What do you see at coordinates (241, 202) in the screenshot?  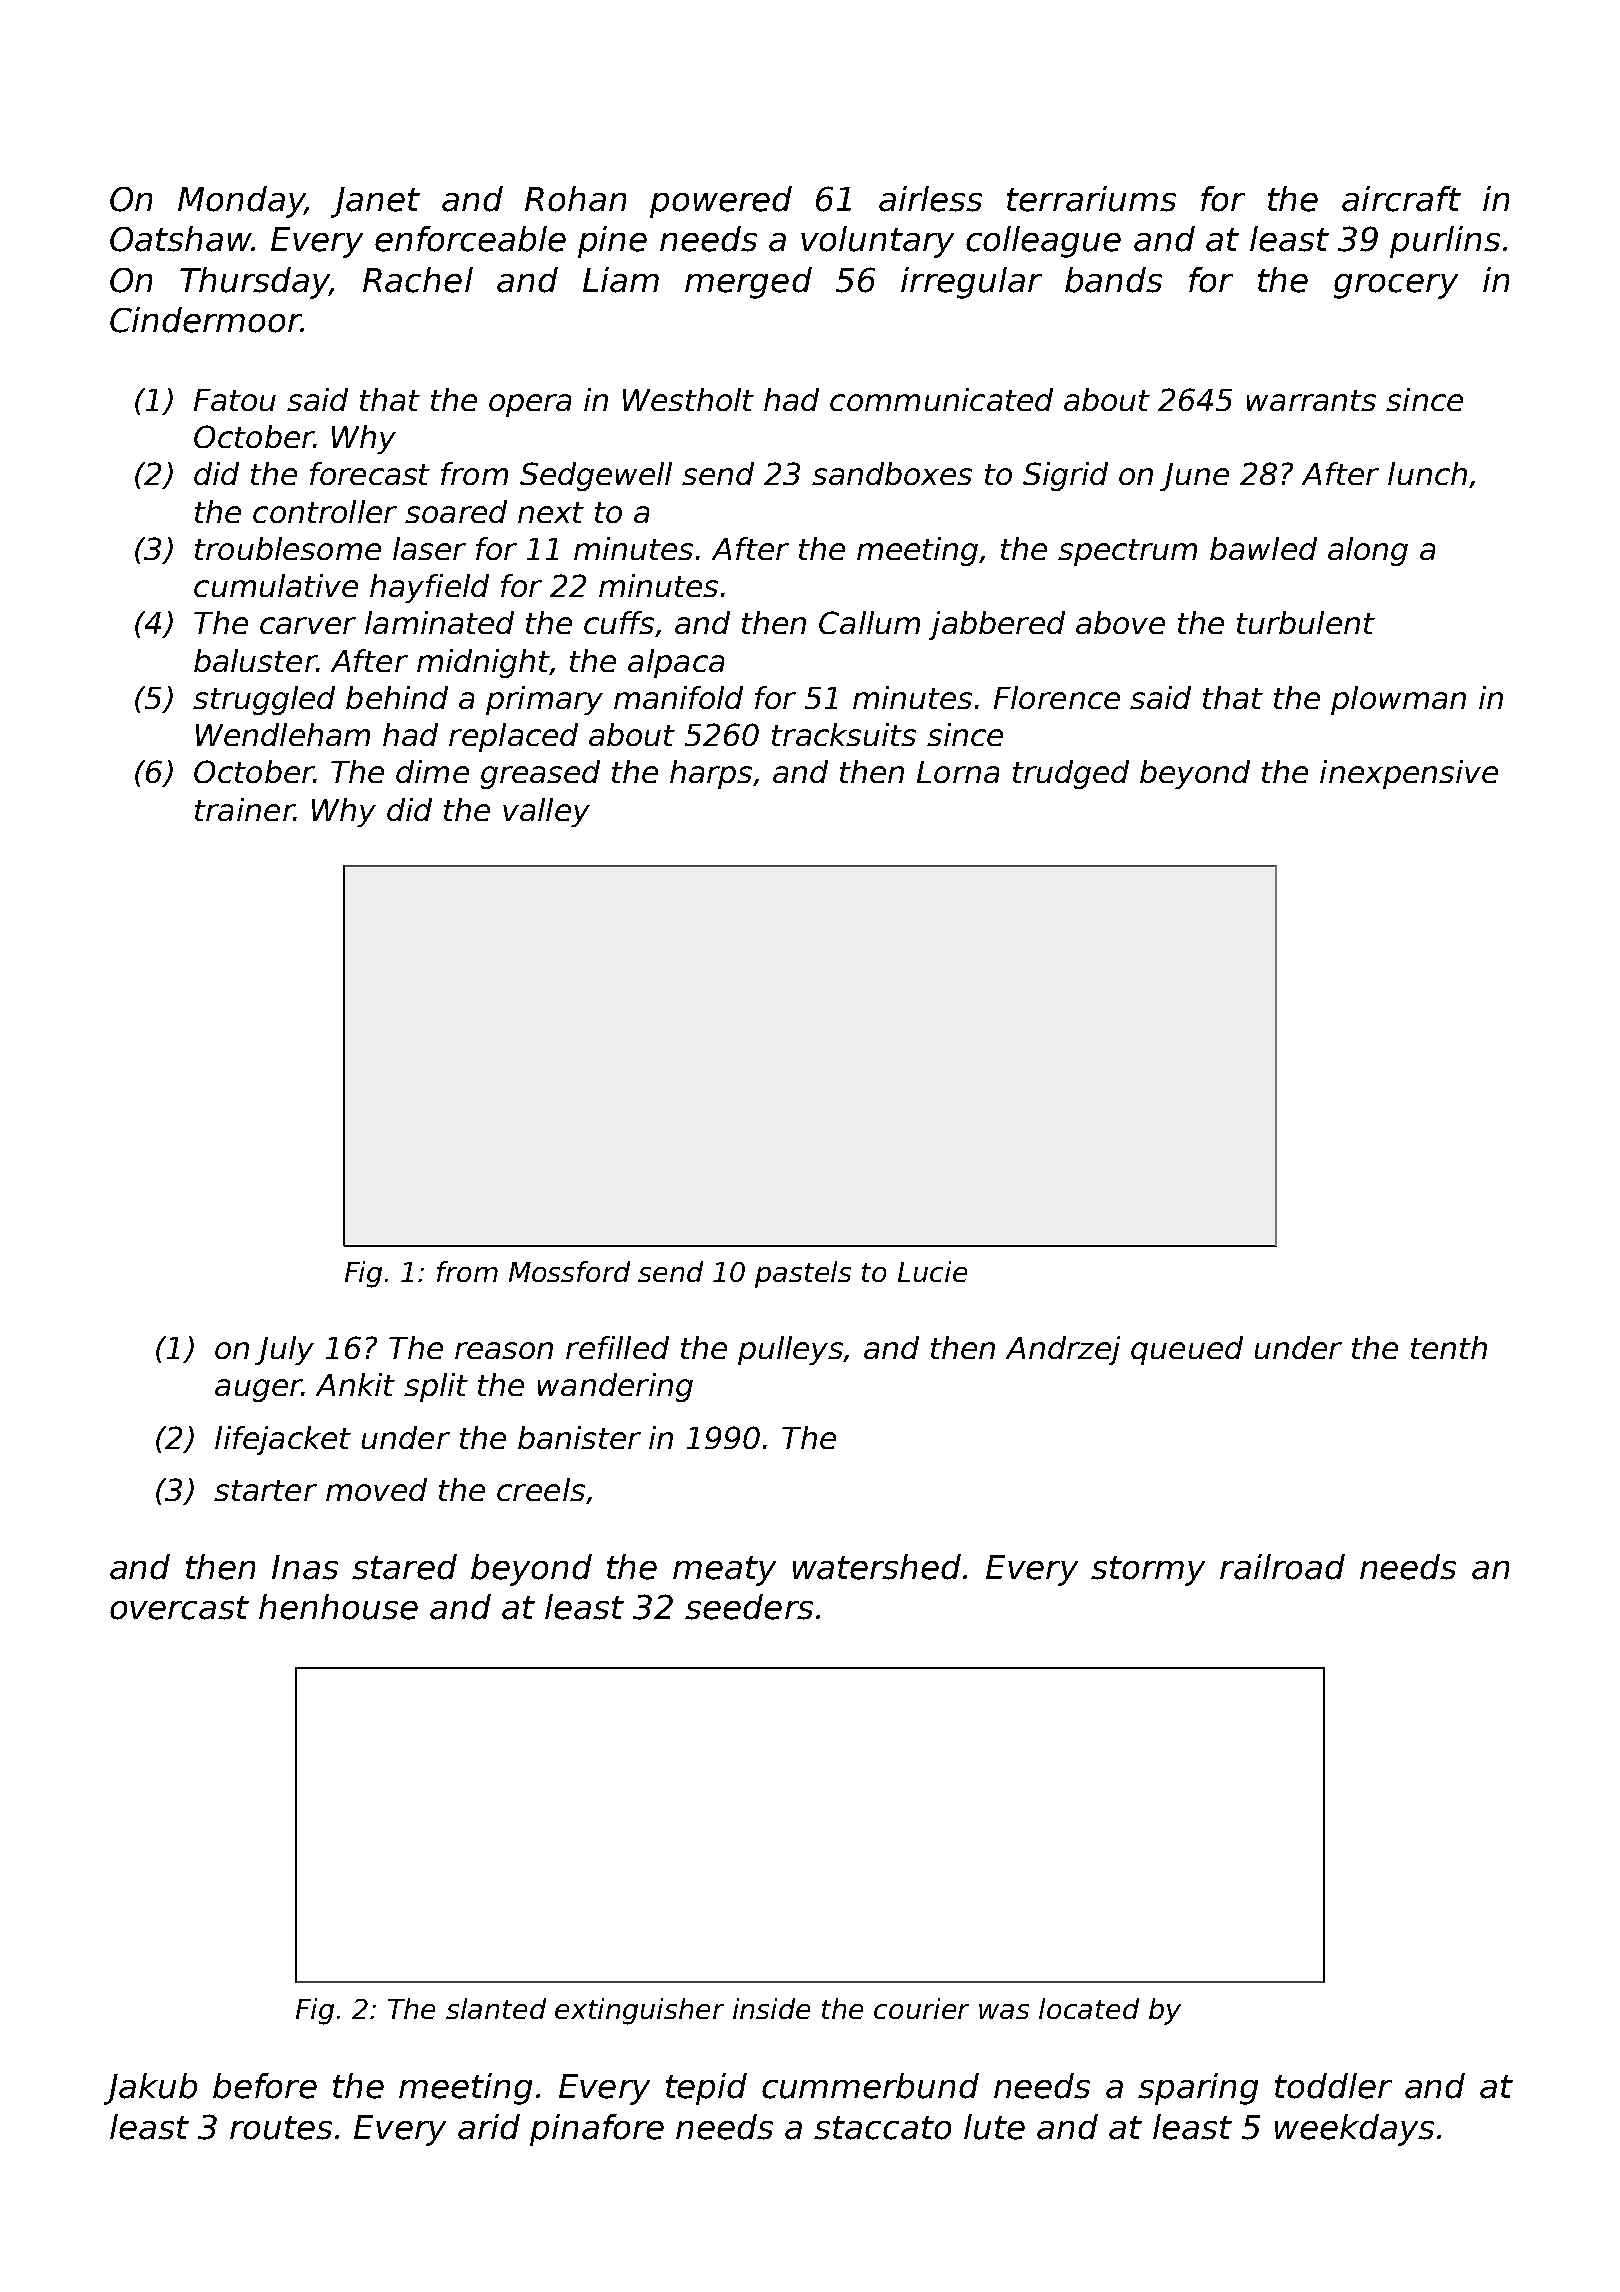 I see `Monday` at bounding box center [241, 202].
